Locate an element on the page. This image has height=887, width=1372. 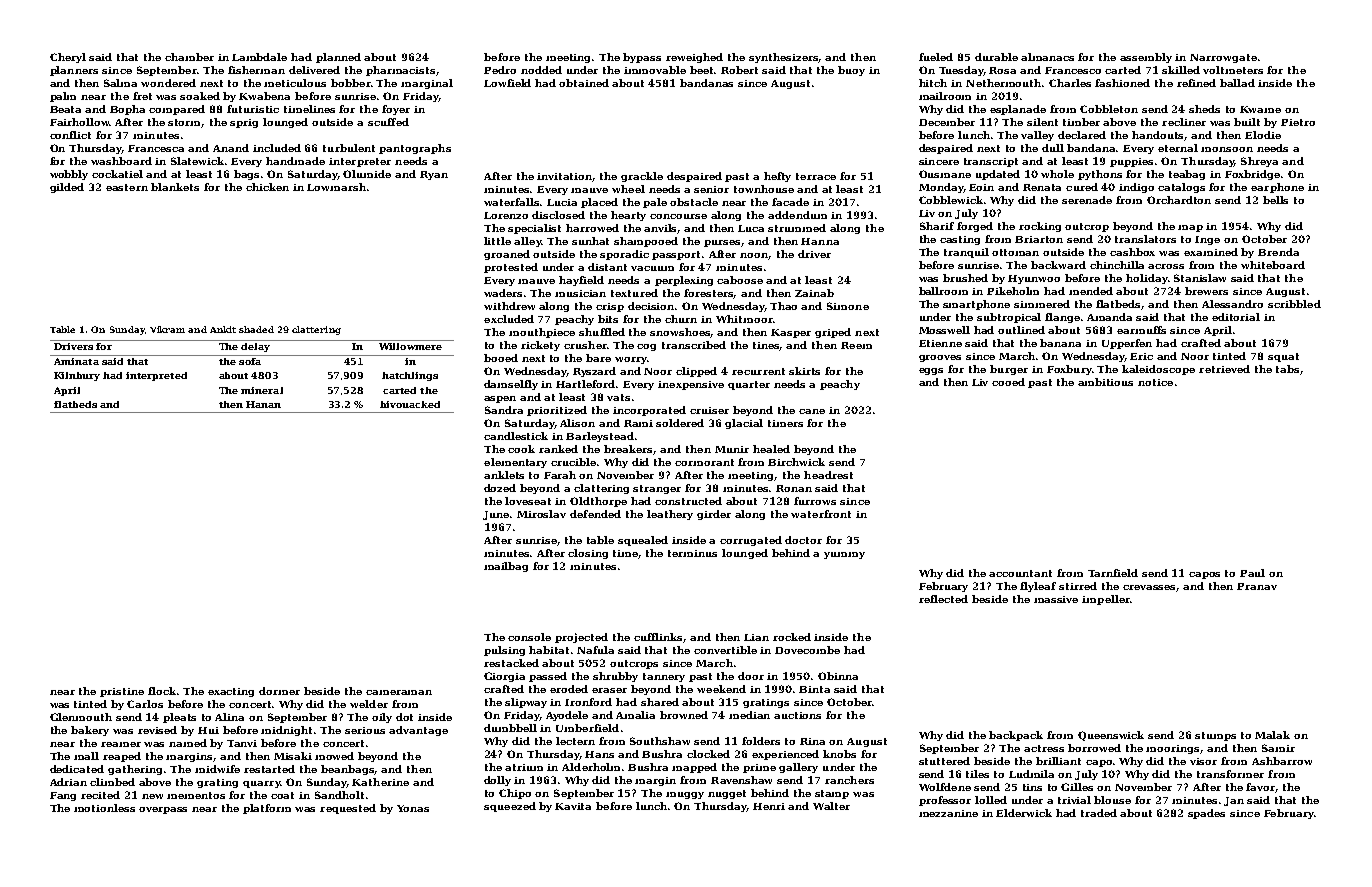
assembly is located at coordinates (1146, 58).
